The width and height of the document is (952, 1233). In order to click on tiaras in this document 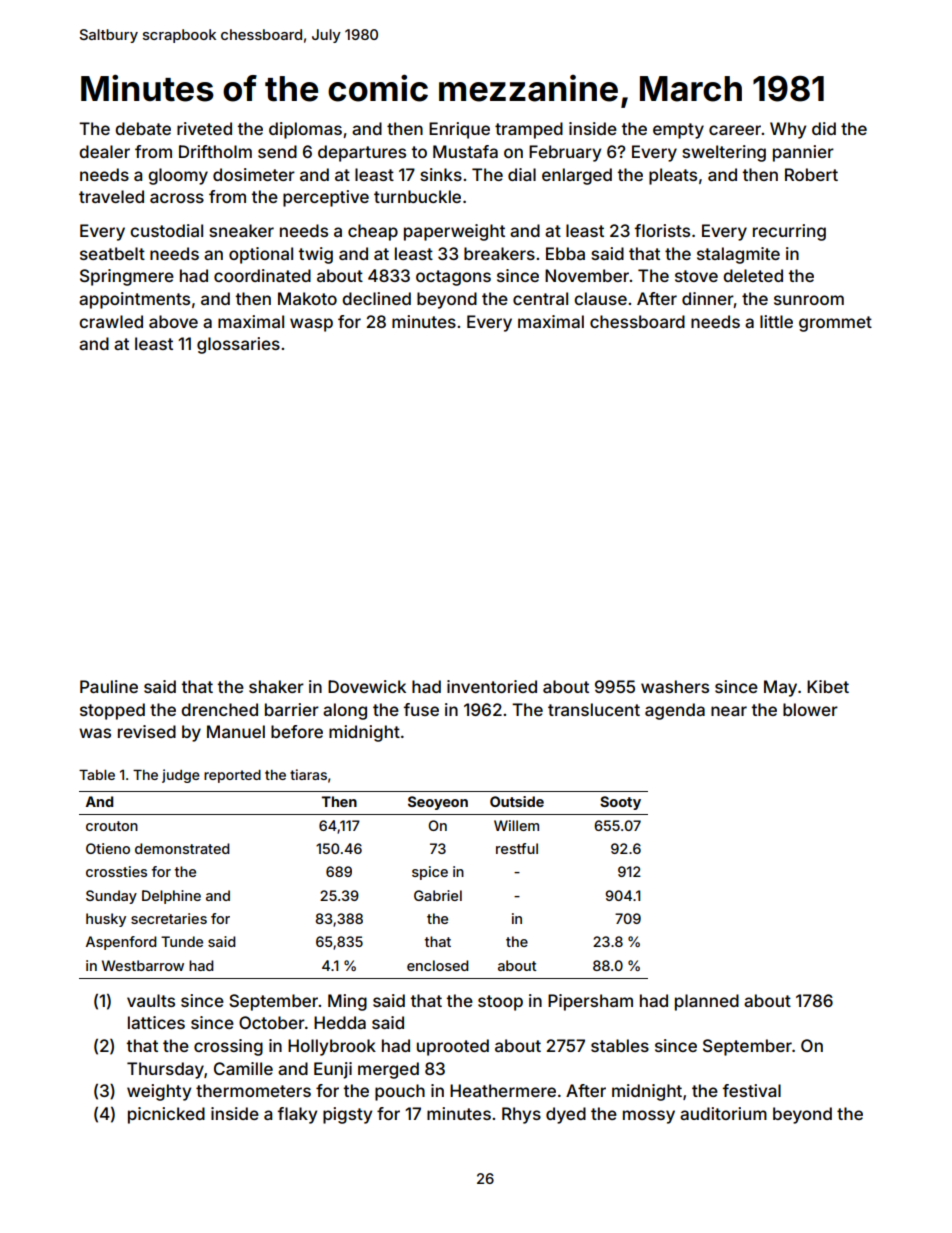, I will do `click(308, 774)`.
